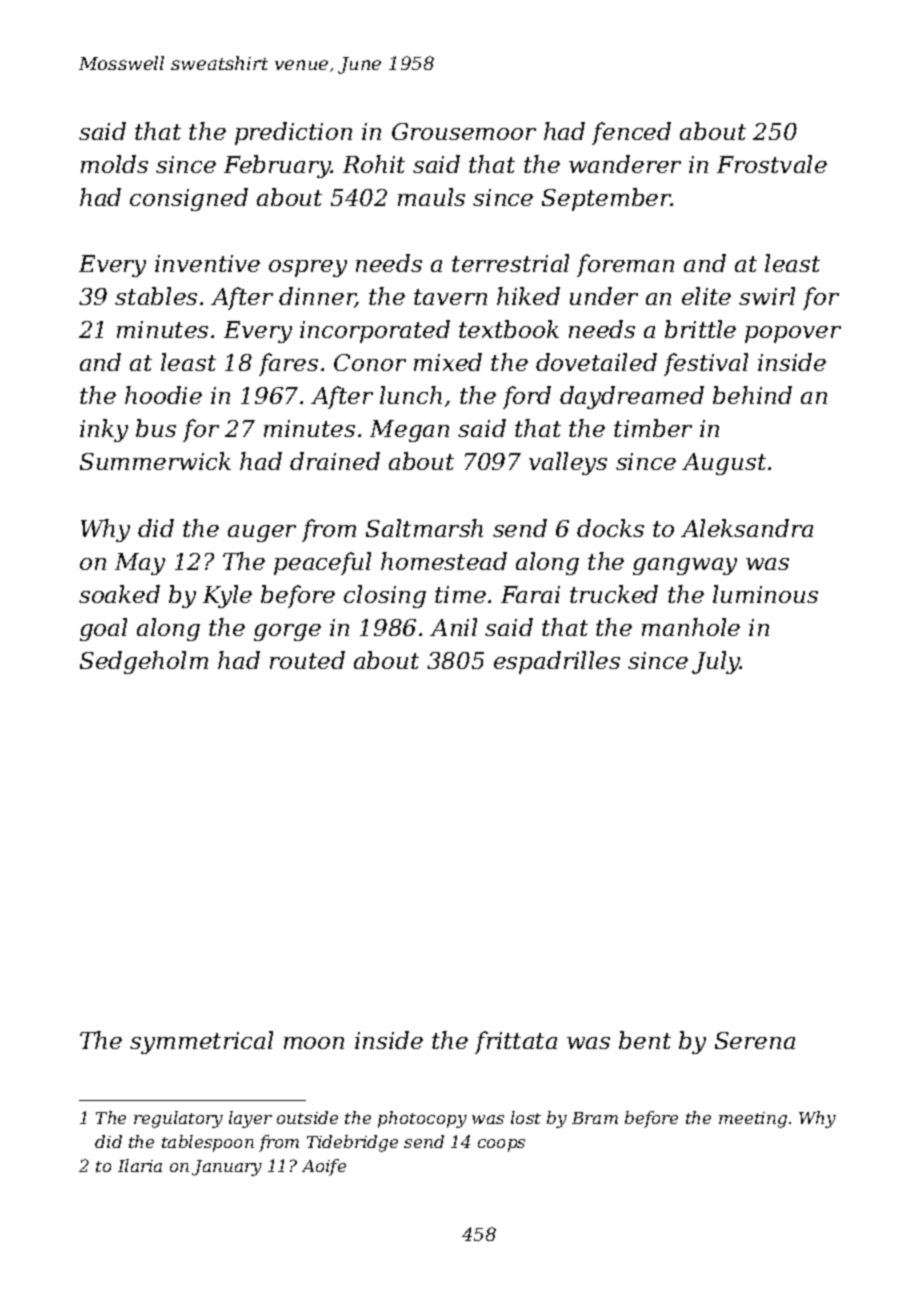  Describe the element at coordinates (716, 662) in the page. I see `July` at that location.
